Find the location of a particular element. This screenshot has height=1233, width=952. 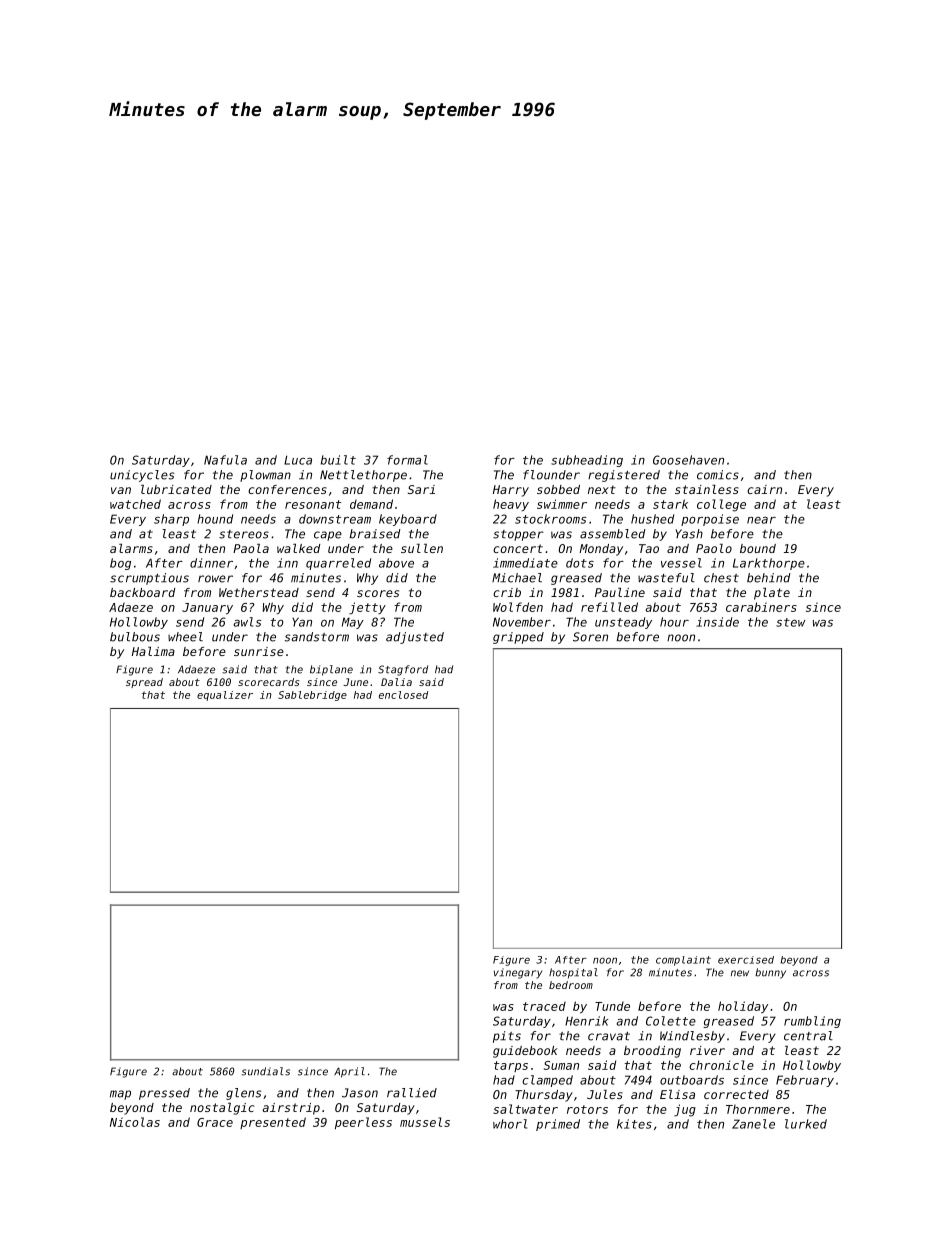

Sari is located at coordinates (421, 489).
